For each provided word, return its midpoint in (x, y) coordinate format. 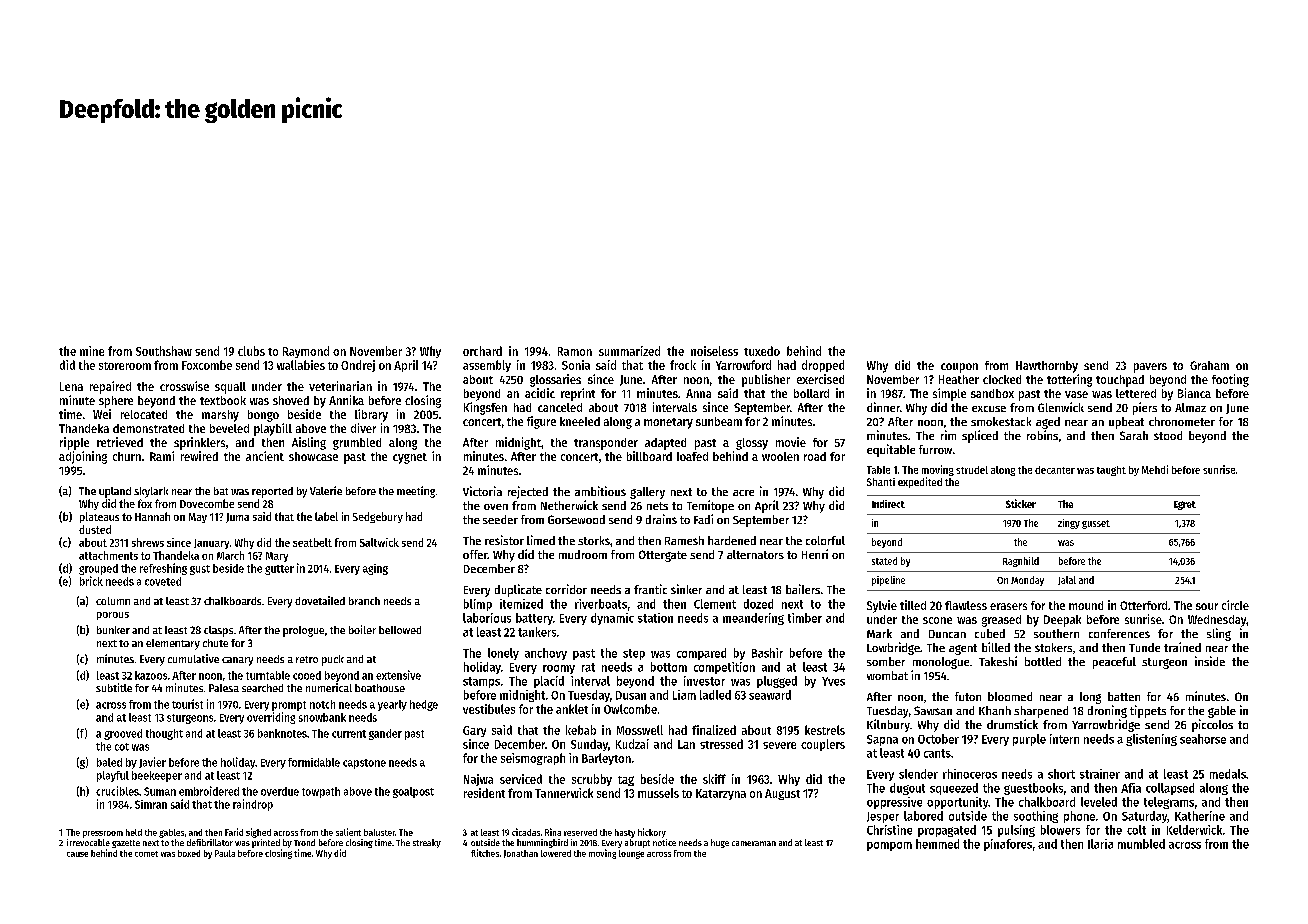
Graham (1209, 365)
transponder (606, 444)
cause (77, 854)
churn (127, 456)
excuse (989, 409)
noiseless (714, 351)
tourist (187, 704)
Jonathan (521, 854)
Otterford (1143, 605)
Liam (684, 695)
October (938, 739)
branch (364, 601)
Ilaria (1100, 844)
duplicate (518, 590)
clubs (251, 351)
